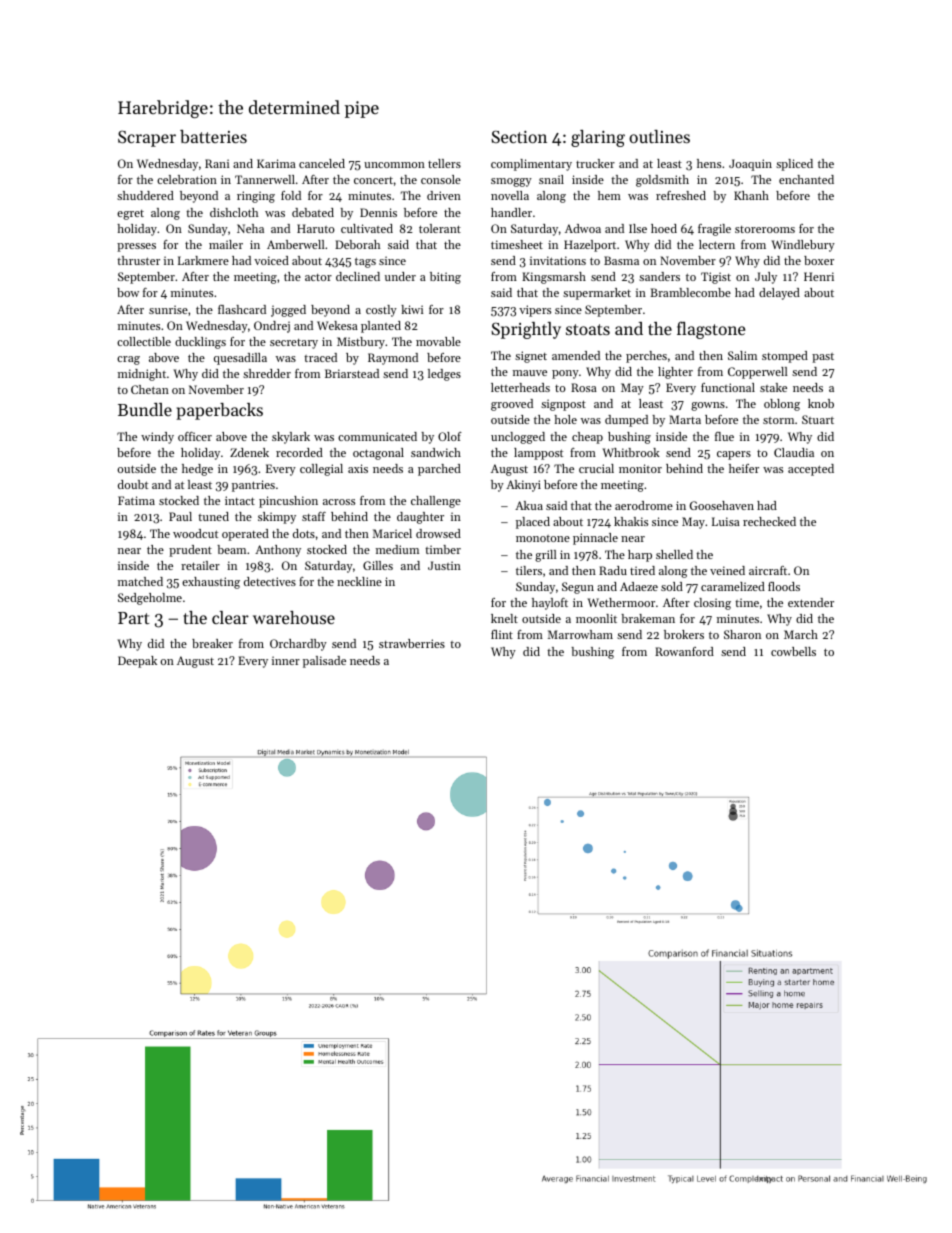 Image resolution: width=952 pixels, height=1233 pixels. Describe the element at coordinates (684, 651) in the screenshot. I see `Rowanford` at that location.
